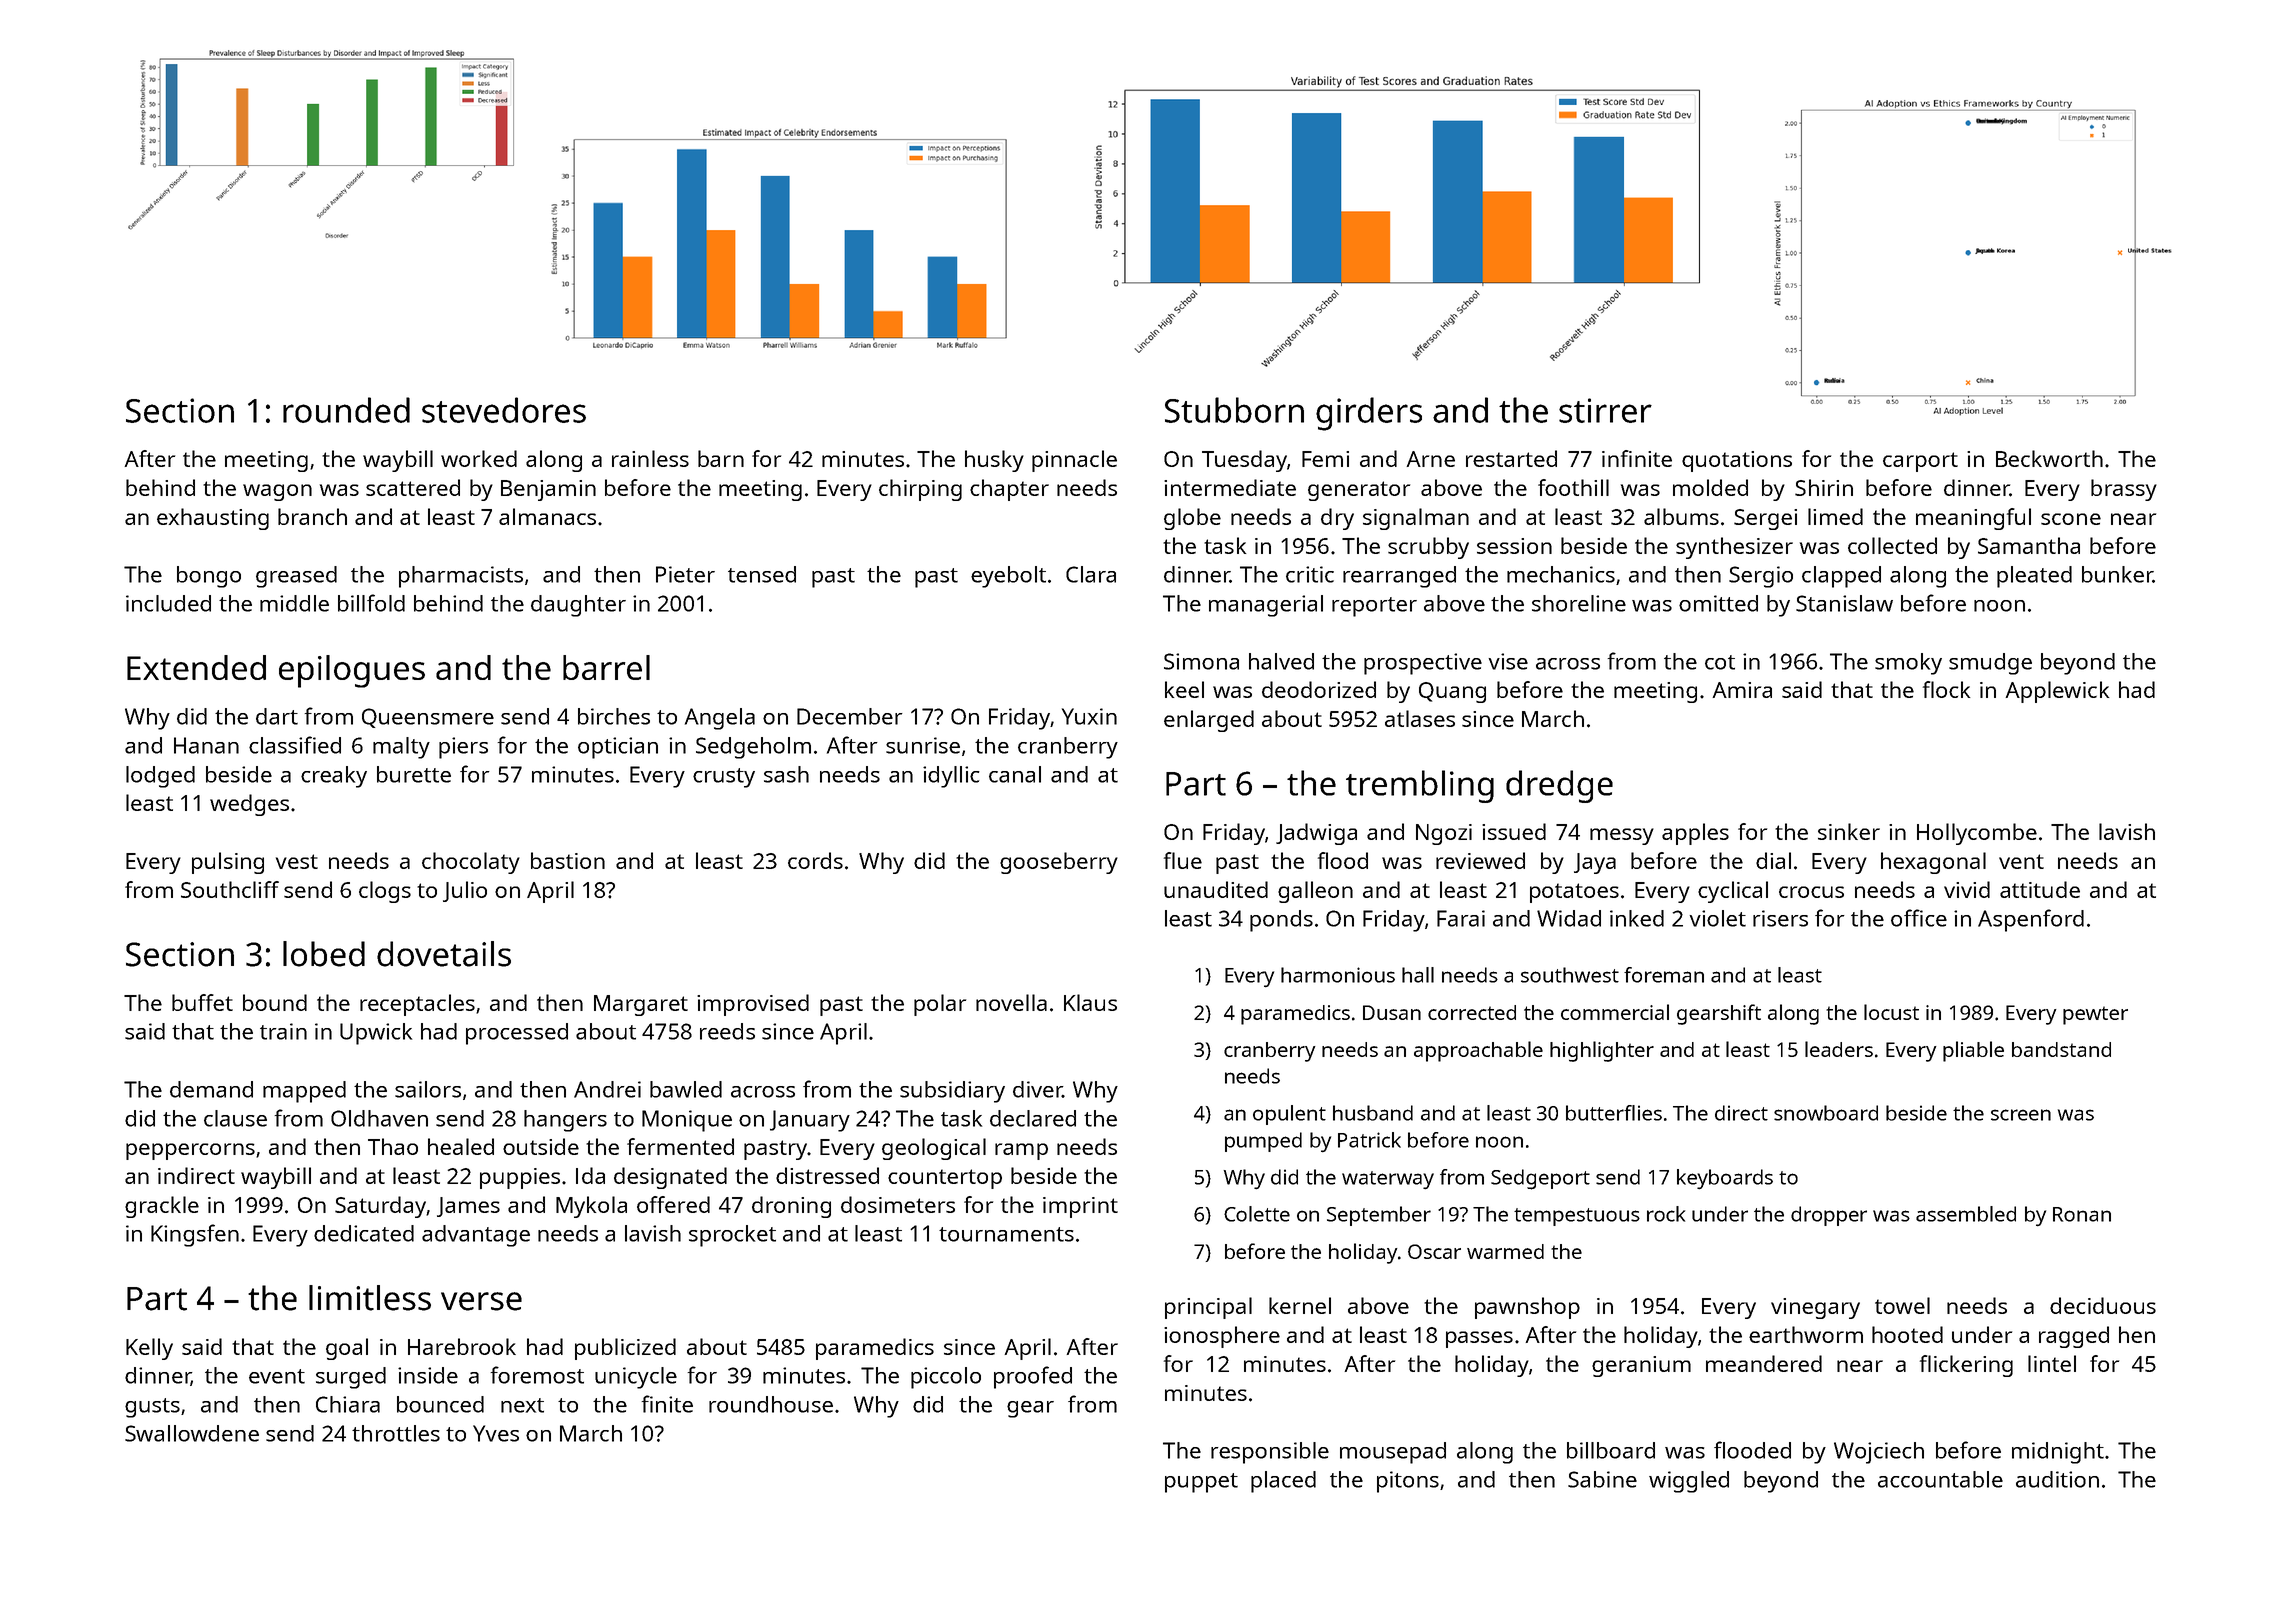 The width and height of the page is (2281, 1613). What do you see at coordinates (1844, 603) in the page?
I see `Stanislaw` at bounding box center [1844, 603].
